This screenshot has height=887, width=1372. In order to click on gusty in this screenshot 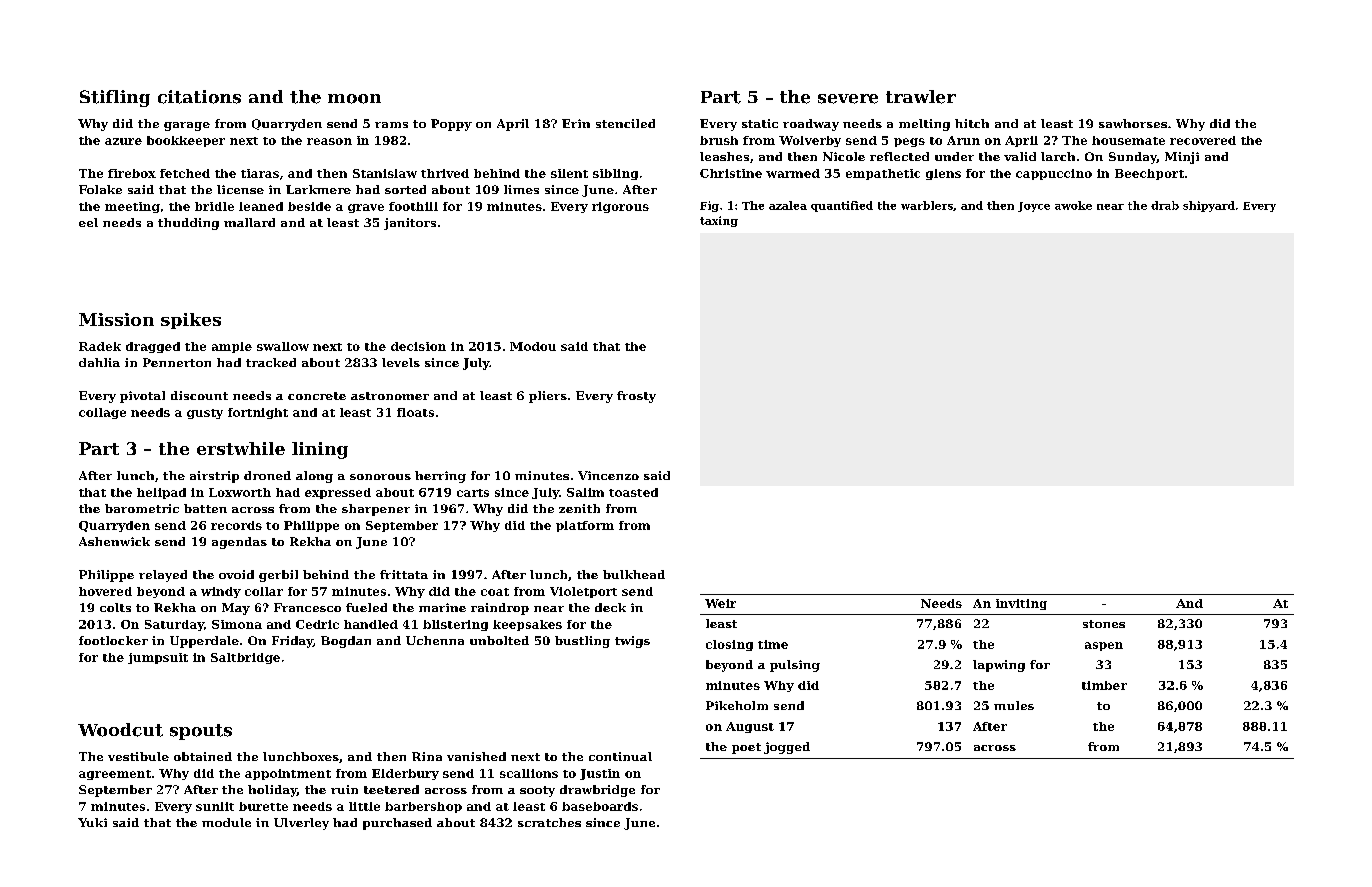, I will do `click(205, 414)`.
